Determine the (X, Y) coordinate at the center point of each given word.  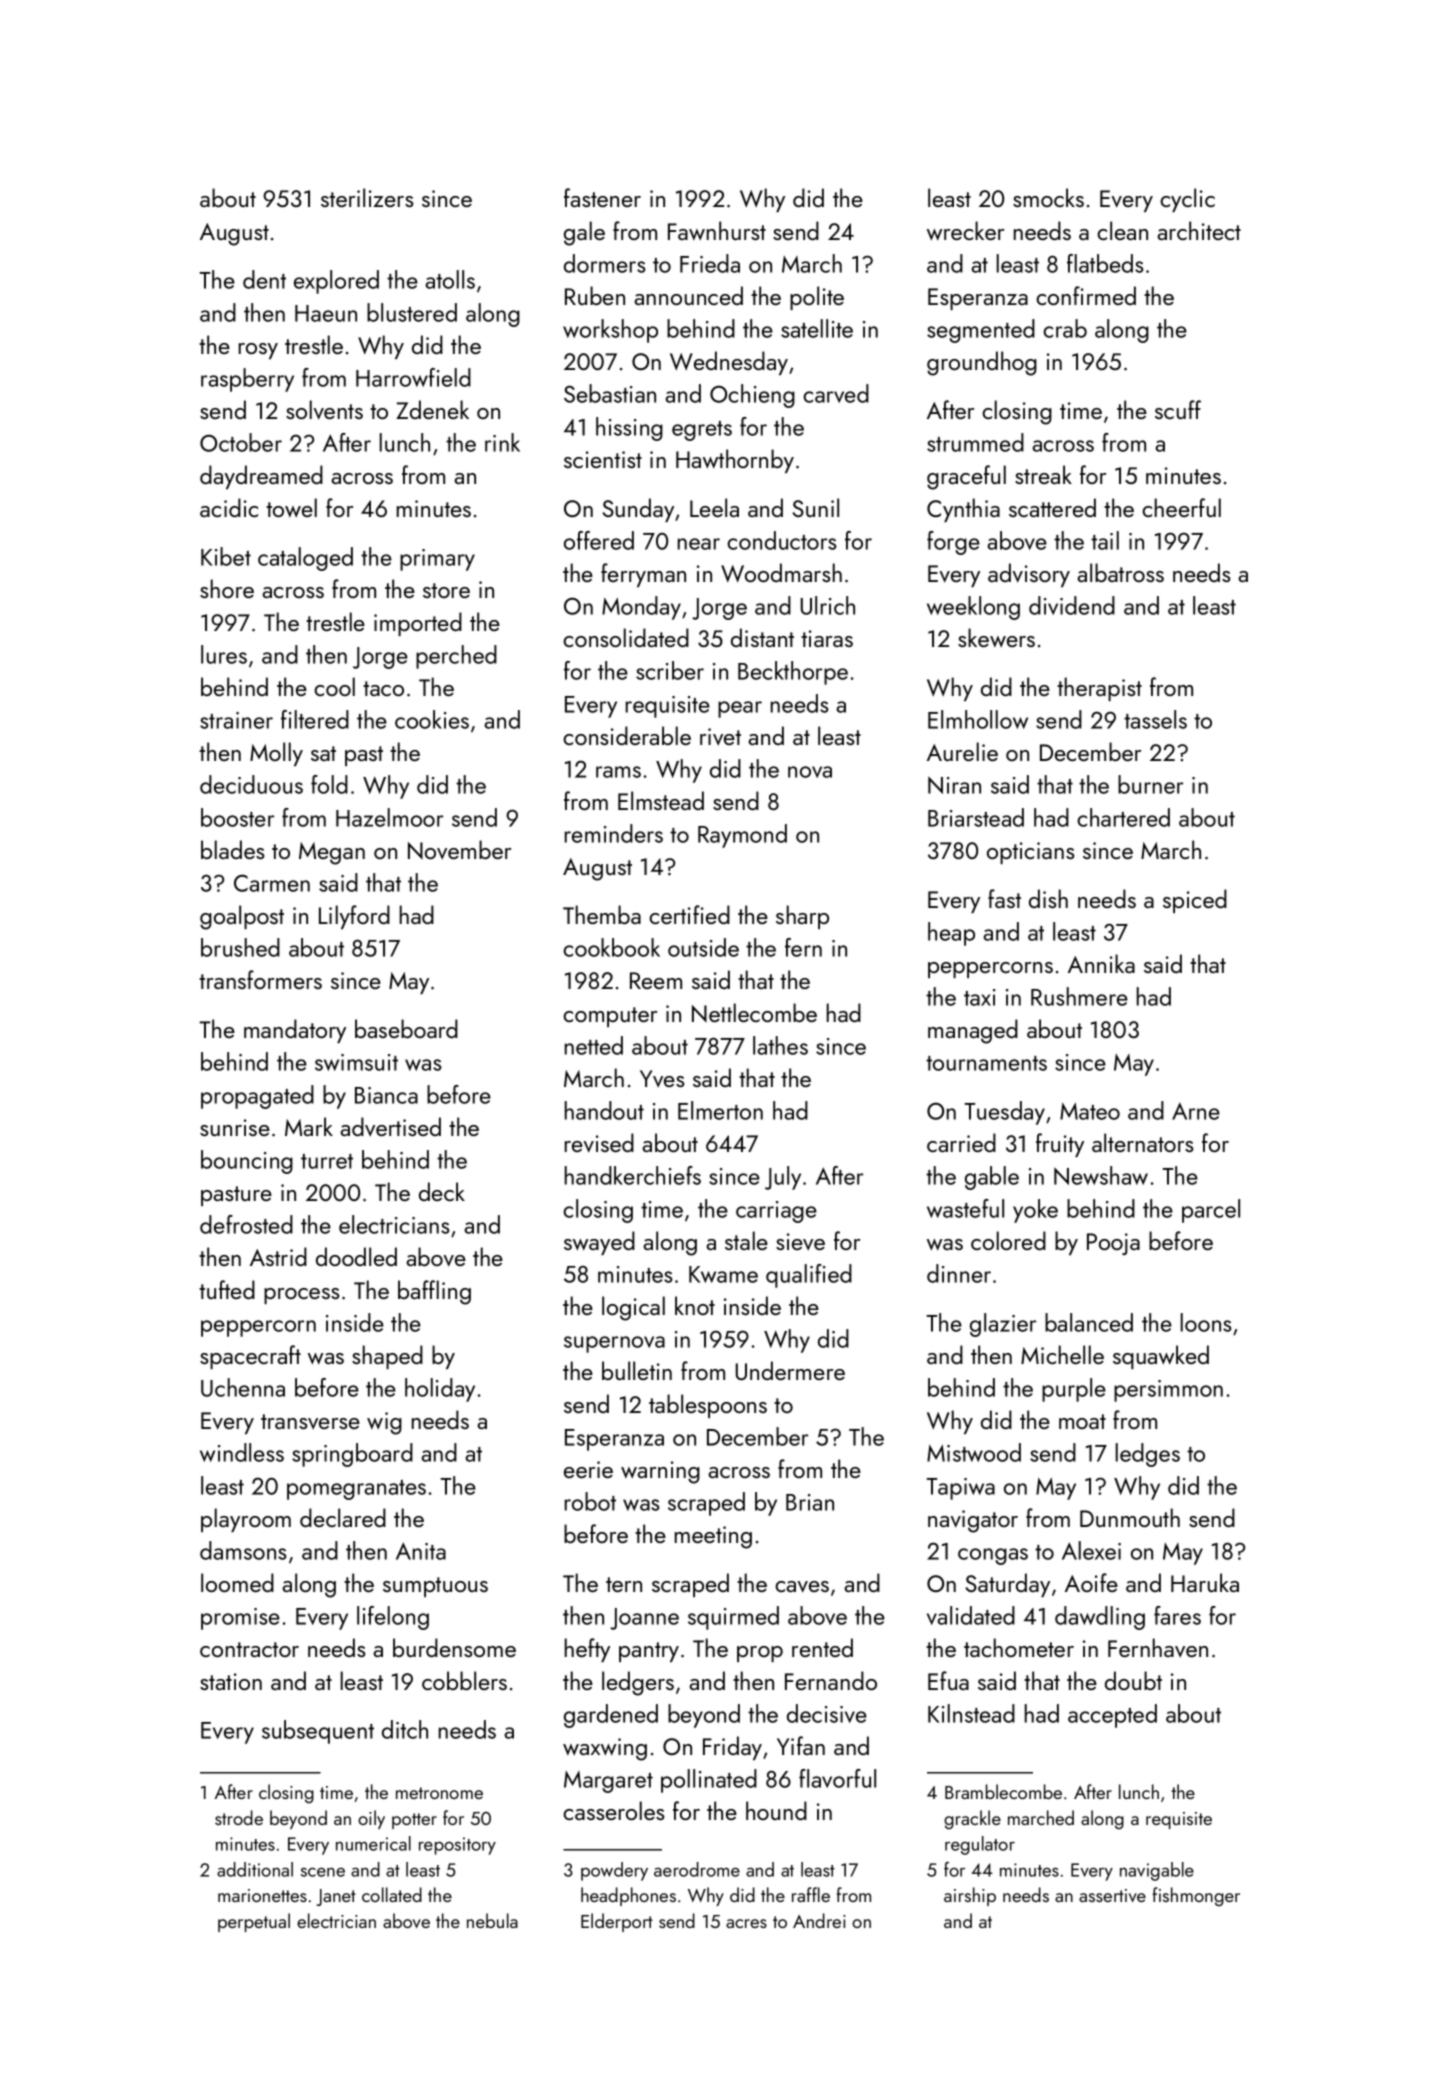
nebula (492, 1920)
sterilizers (367, 197)
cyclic (1187, 200)
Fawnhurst (717, 231)
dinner (959, 1273)
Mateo (1090, 1111)
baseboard (406, 1028)
